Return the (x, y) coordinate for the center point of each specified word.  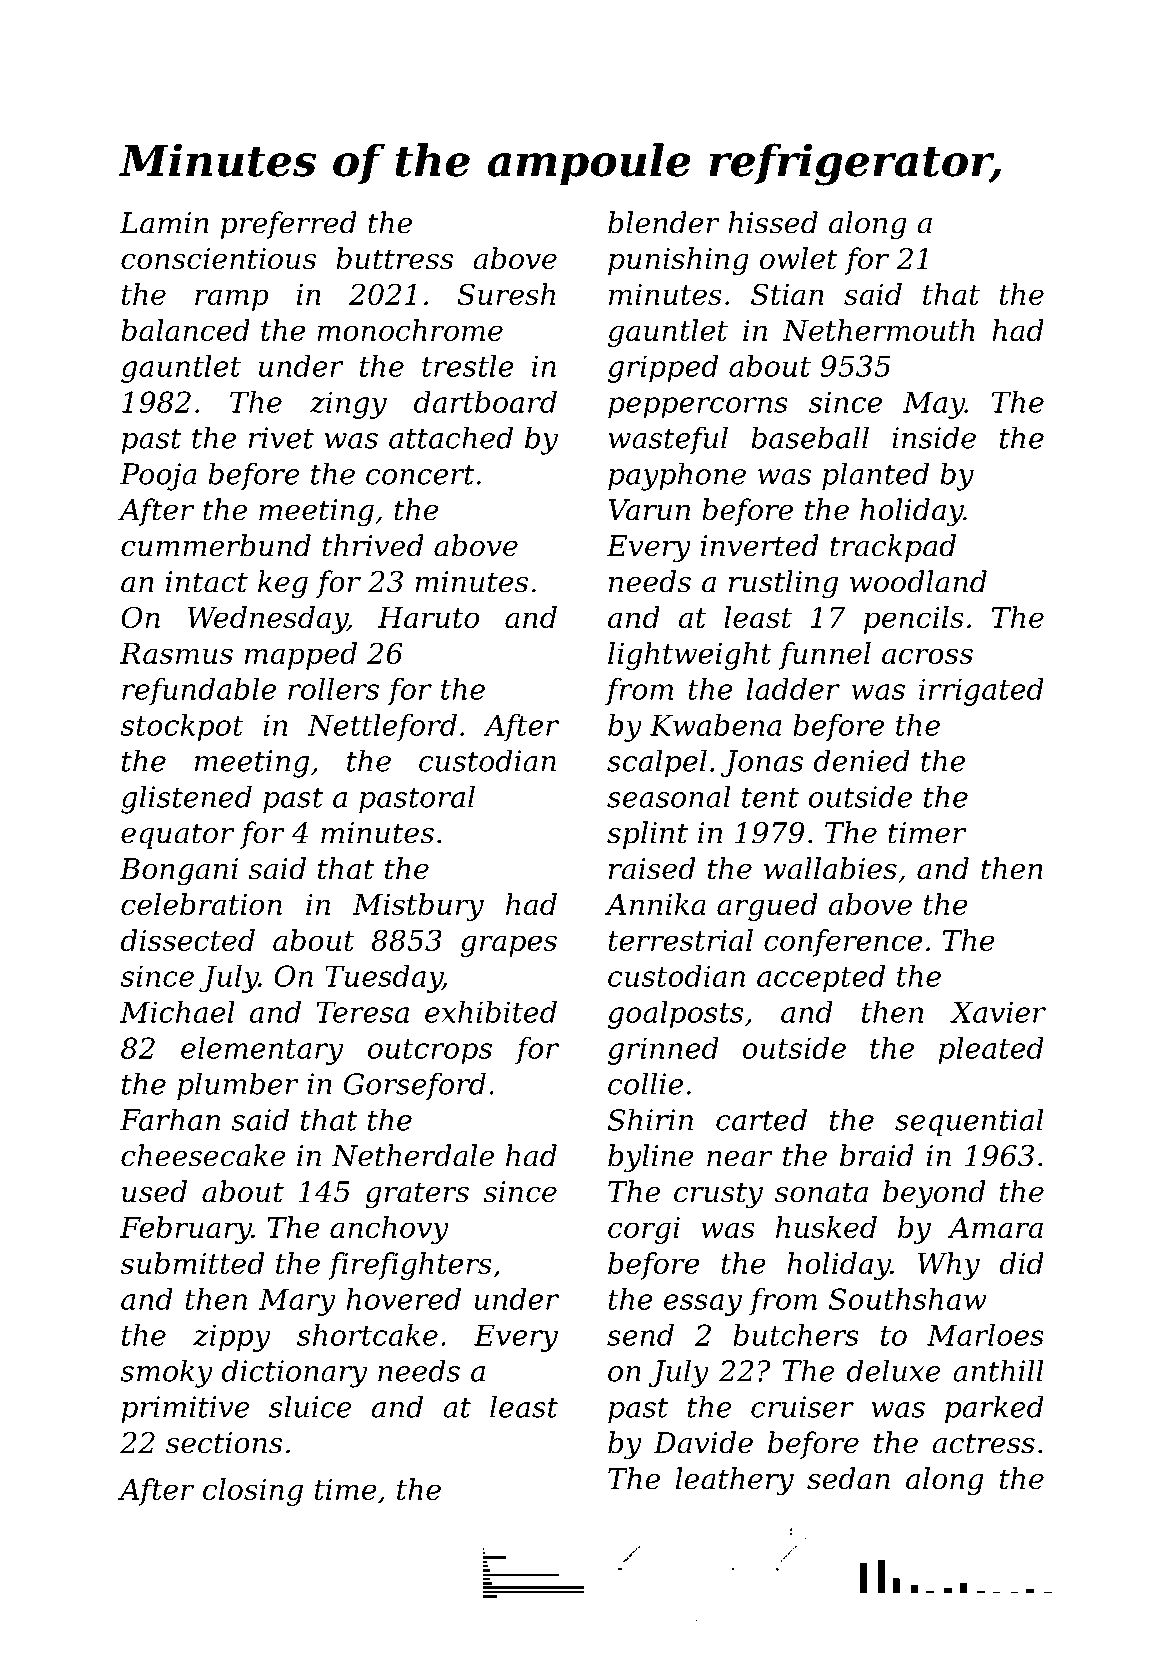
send (640, 1335)
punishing (678, 261)
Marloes (985, 1335)
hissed (773, 222)
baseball (810, 437)
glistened (186, 799)
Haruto (428, 617)
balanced (185, 330)
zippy (231, 1338)
